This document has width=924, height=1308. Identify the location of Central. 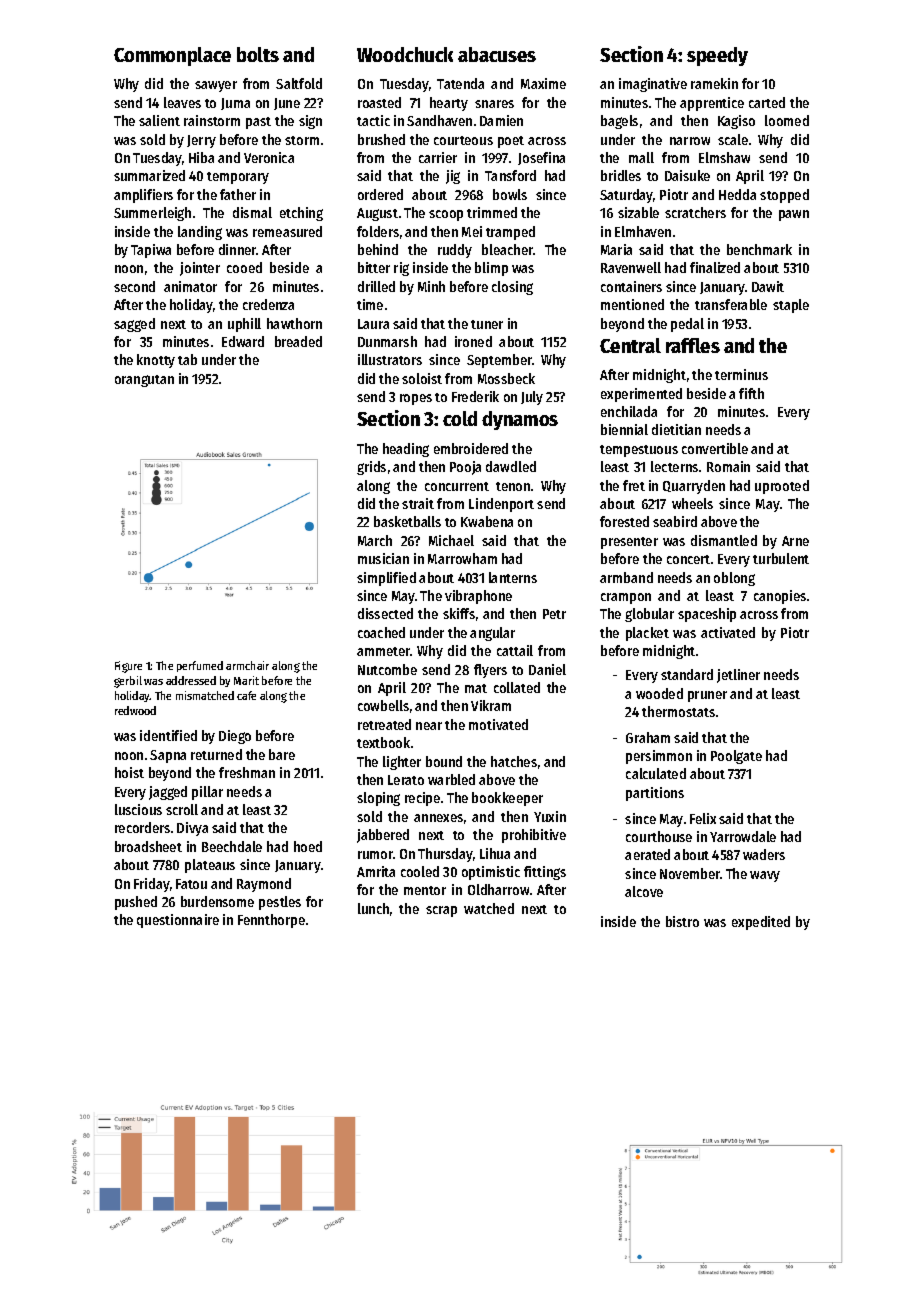
(630, 345).
